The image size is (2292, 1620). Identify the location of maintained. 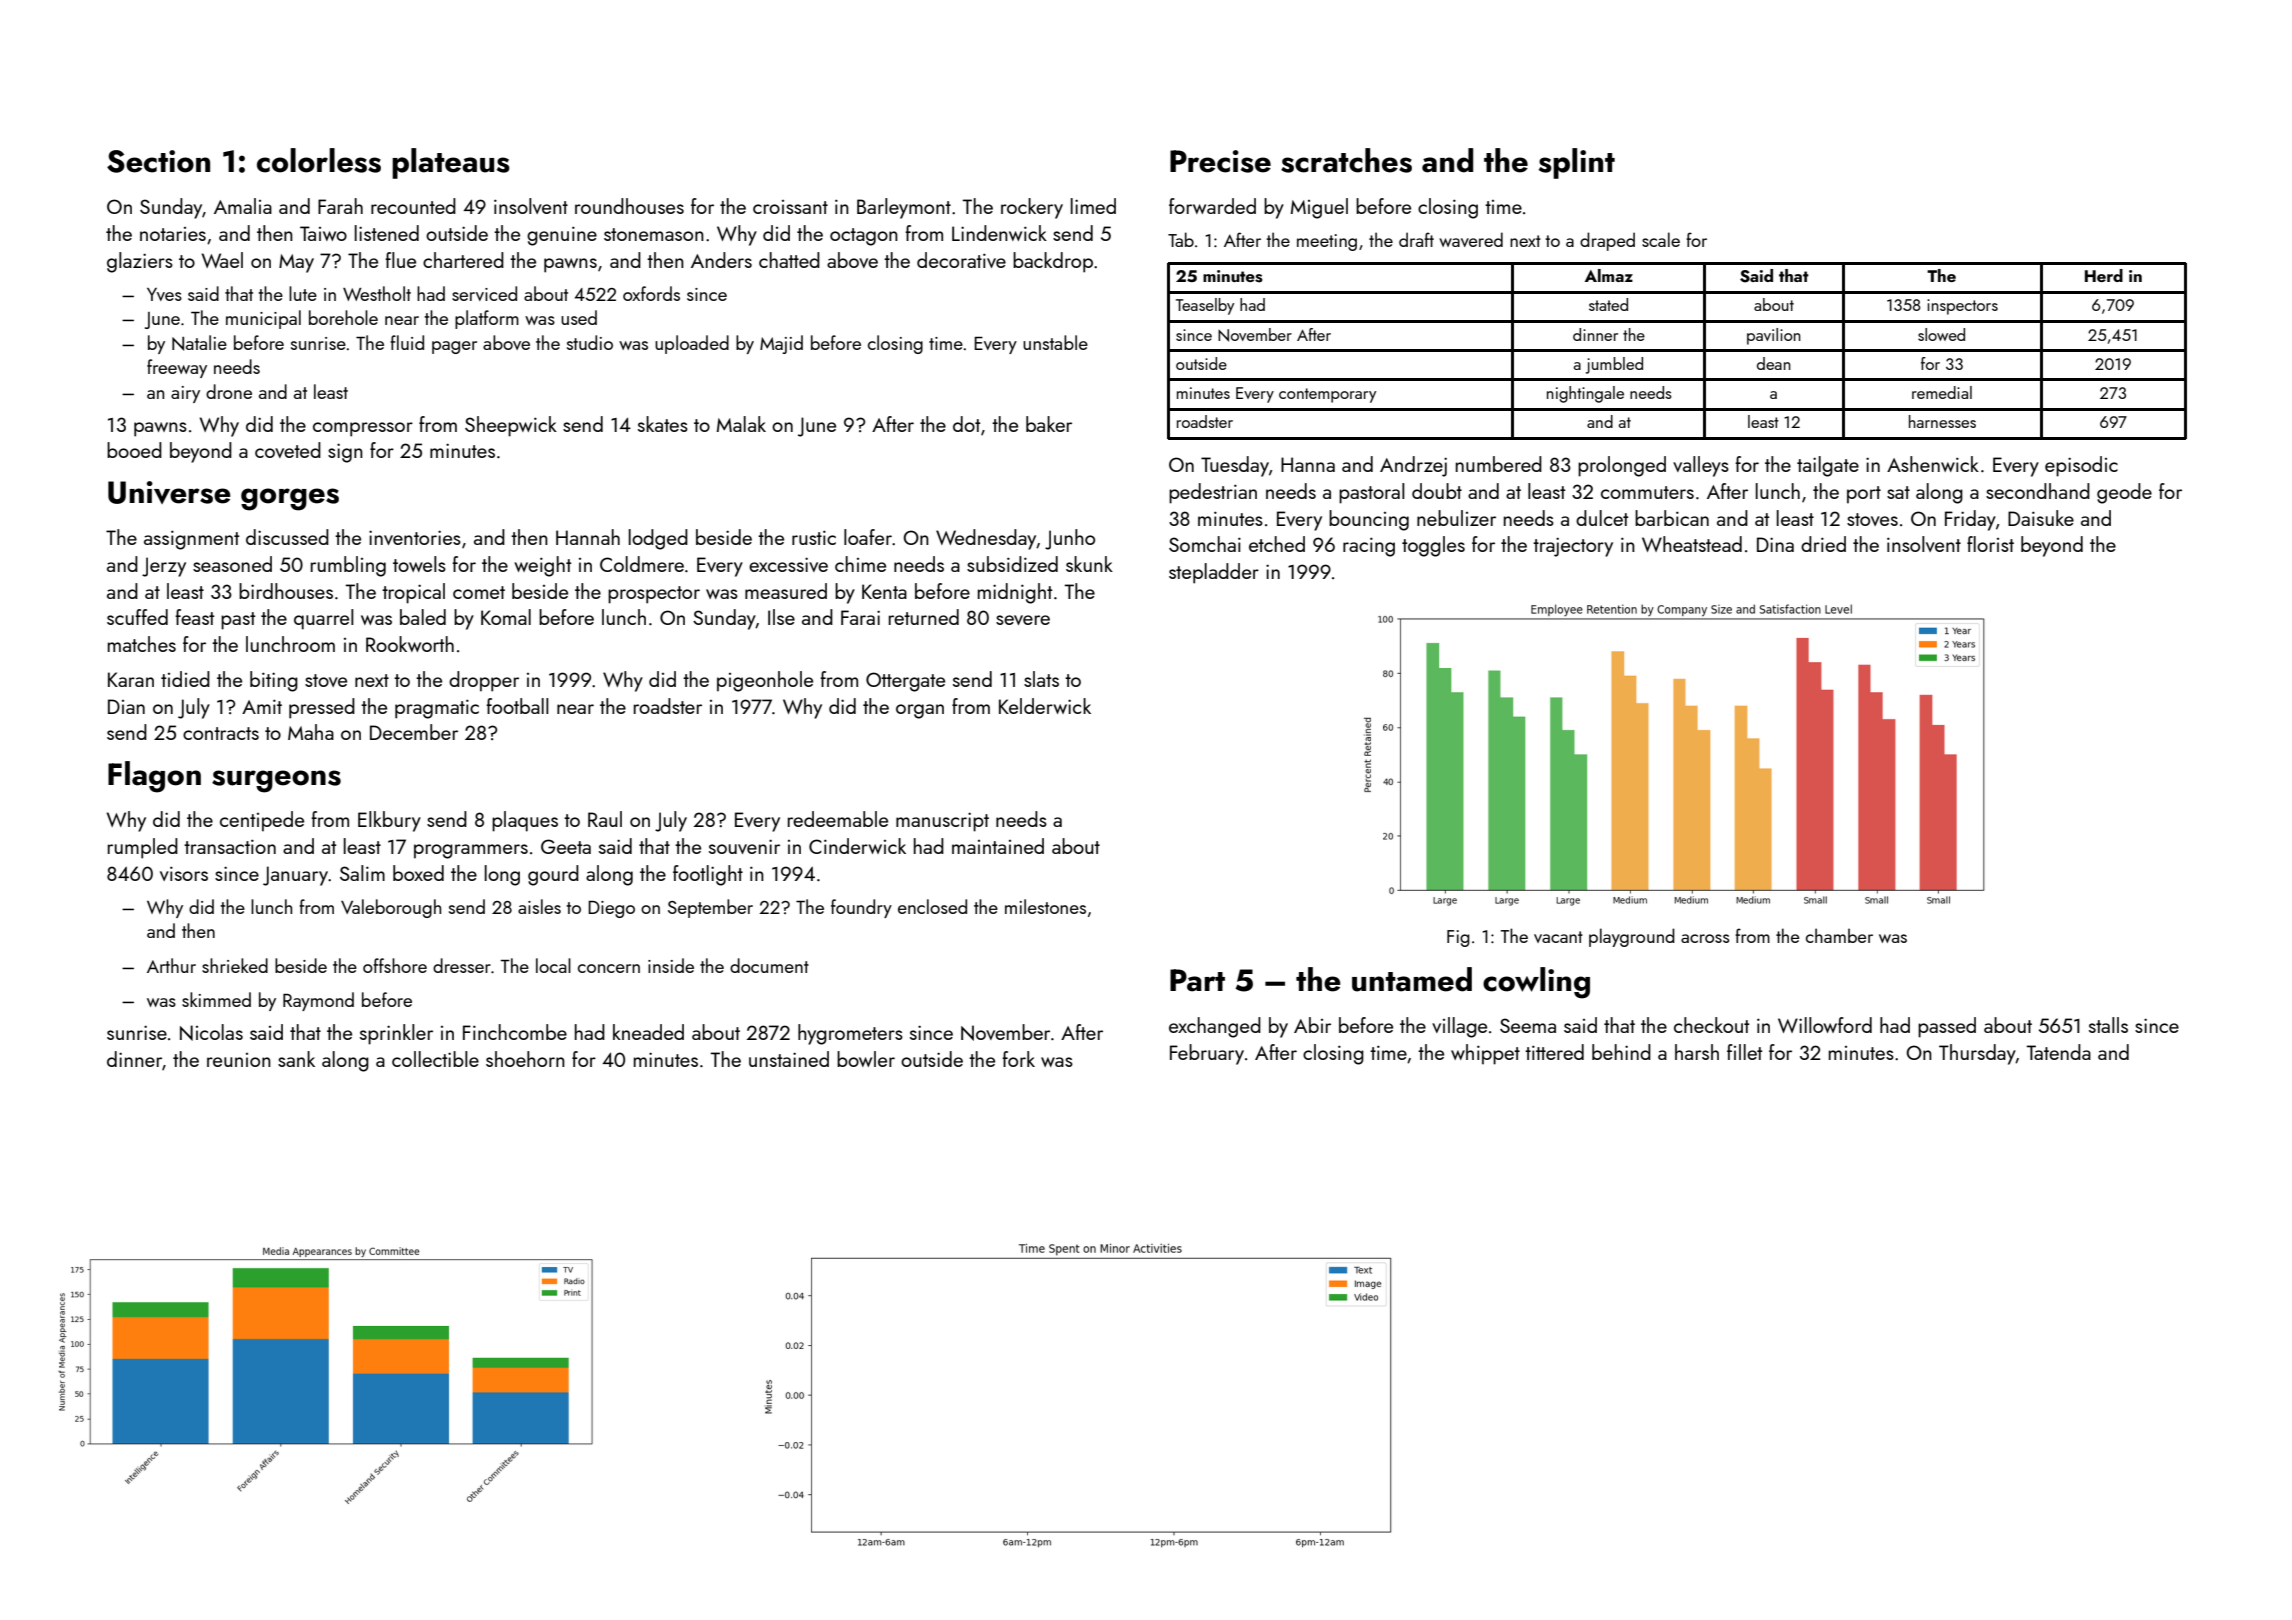
(998, 846).
